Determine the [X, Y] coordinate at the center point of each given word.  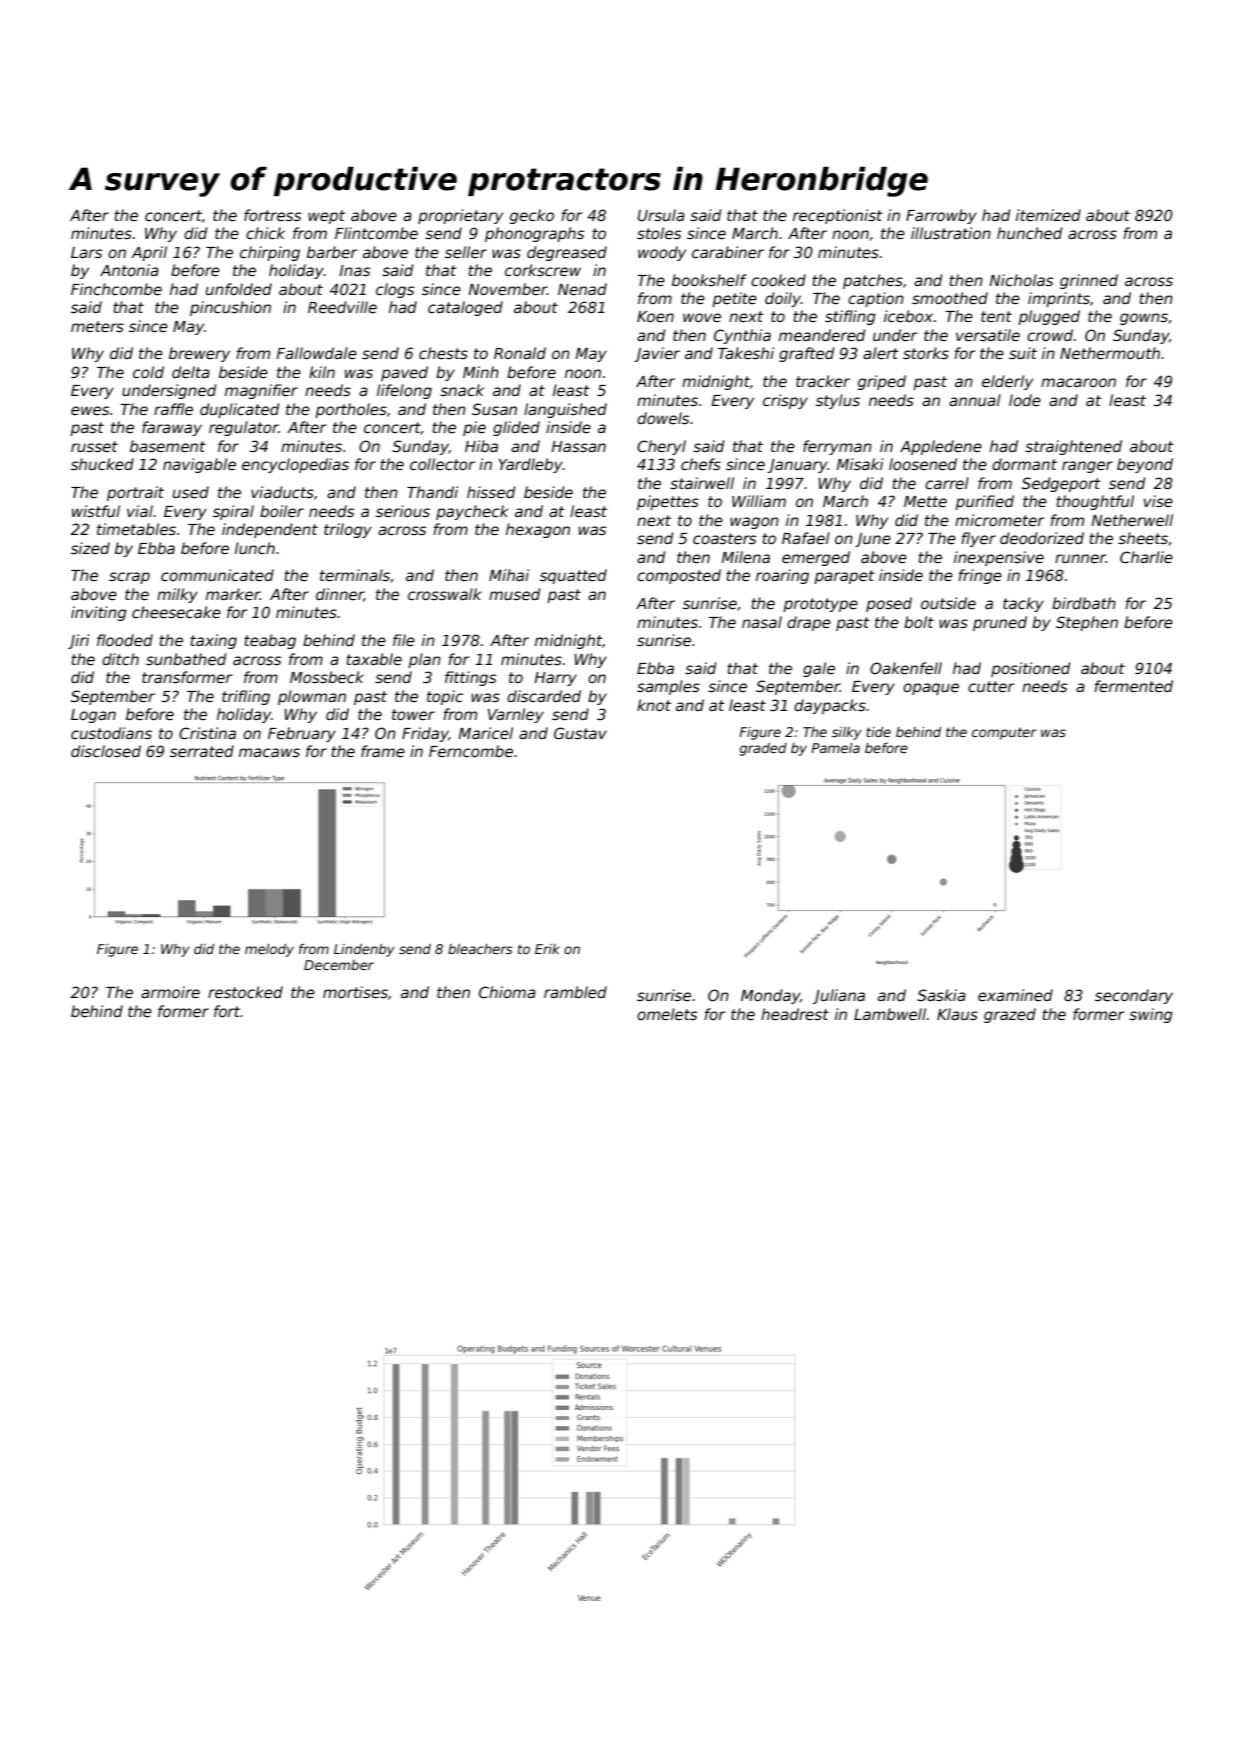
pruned [1000, 623]
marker [233, 594]
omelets [667, 1014]
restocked [245, 992]
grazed [1010, 1015]
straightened [1073, 447]
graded [763, 749]
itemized [1048, 215]
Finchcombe [116, 289]
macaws [269, 752]
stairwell [702, 483]
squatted [573, 576]
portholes [351, 410]
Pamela [835, 748]
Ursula [661, 215]
